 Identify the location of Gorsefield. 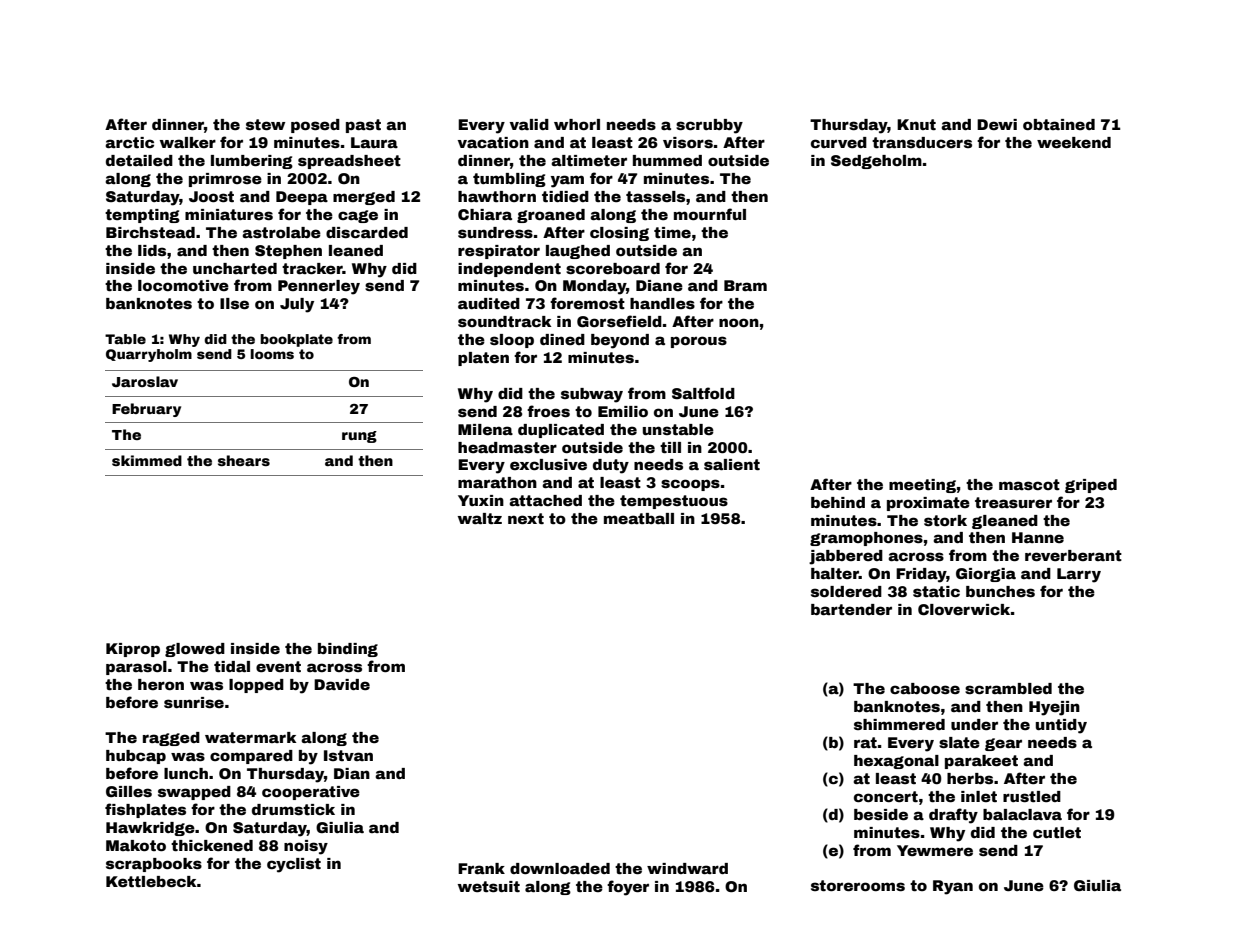
(619, 321).
